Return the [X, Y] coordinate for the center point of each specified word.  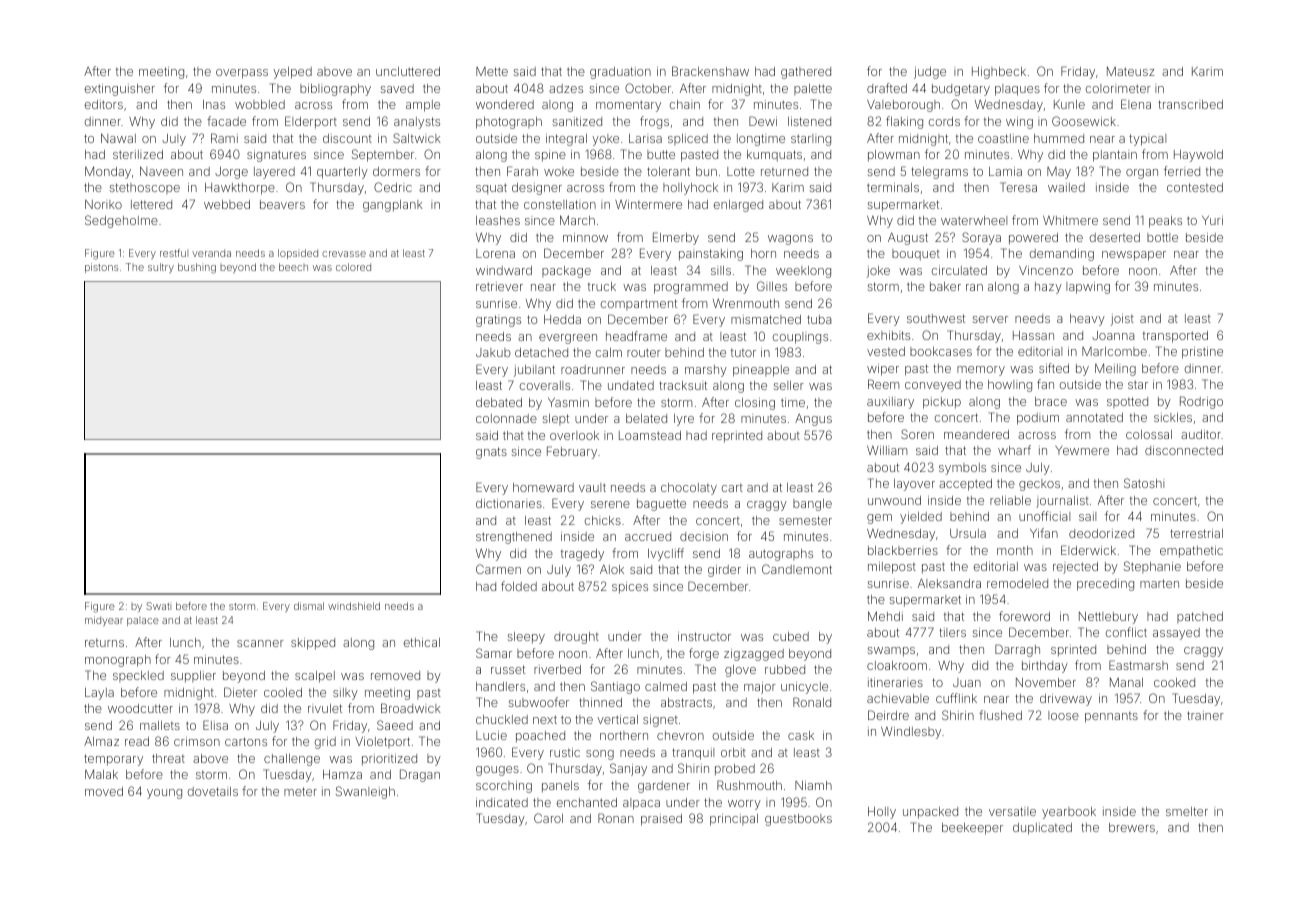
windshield [354, 606]
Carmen [498, 569]
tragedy [582, 555]
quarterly [342, 173]
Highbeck [999, 73]
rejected [1075, 568]
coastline [1003, 138]
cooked [1174, 682]
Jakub [493, 352]
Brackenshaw [710, 71]
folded [519, 586]
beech [293, 267]
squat [491, 188]
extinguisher [120, 90]
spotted [1127, 402]
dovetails [213, 791]
